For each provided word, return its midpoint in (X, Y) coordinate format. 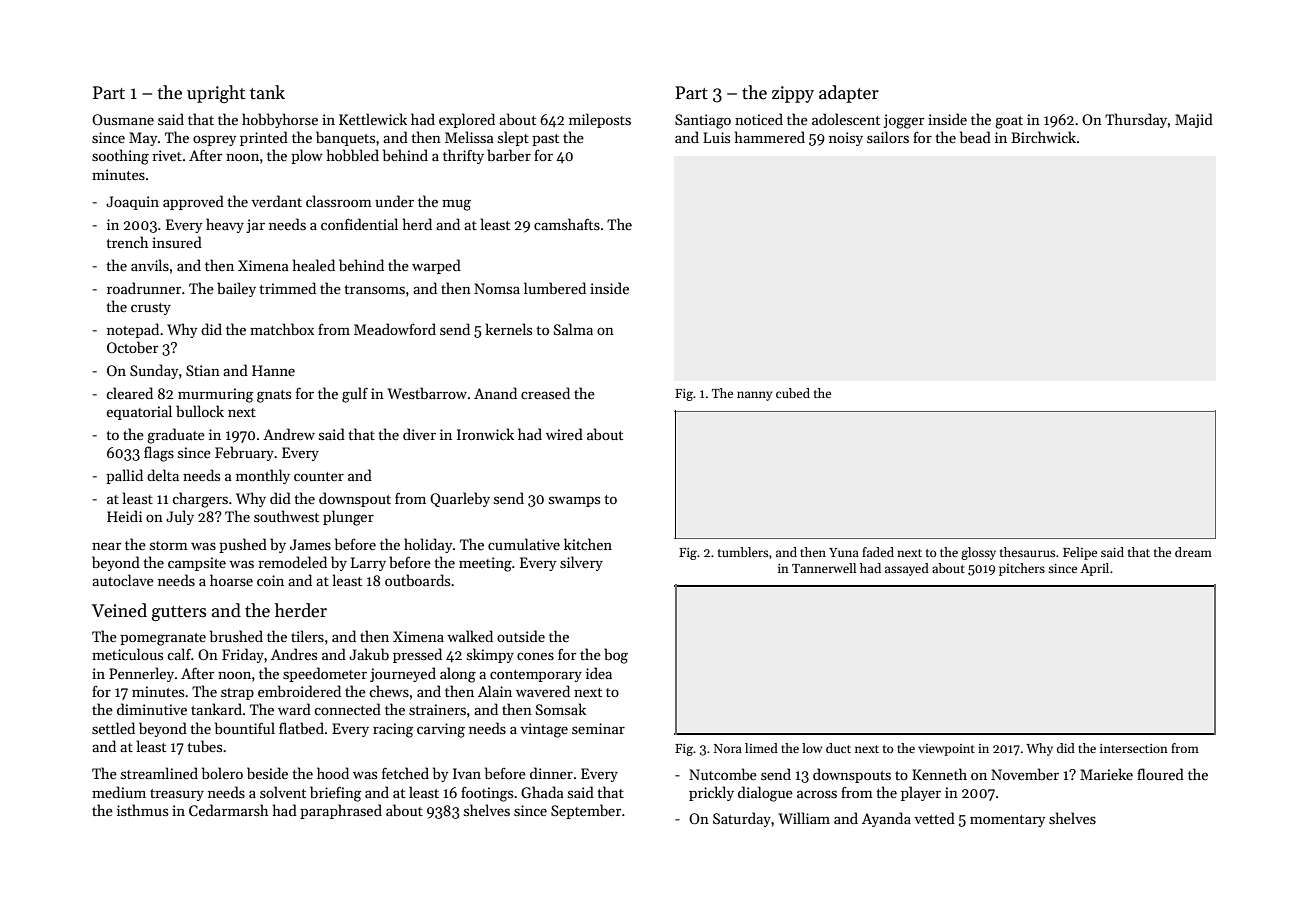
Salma (573, 329)
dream (1193, 552)
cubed (793, 393)
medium (119, 792)
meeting (485, 564)
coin (270, 580)
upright (216, 94)
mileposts (600, 120)
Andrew (289, 434)
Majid (1194, 120)
